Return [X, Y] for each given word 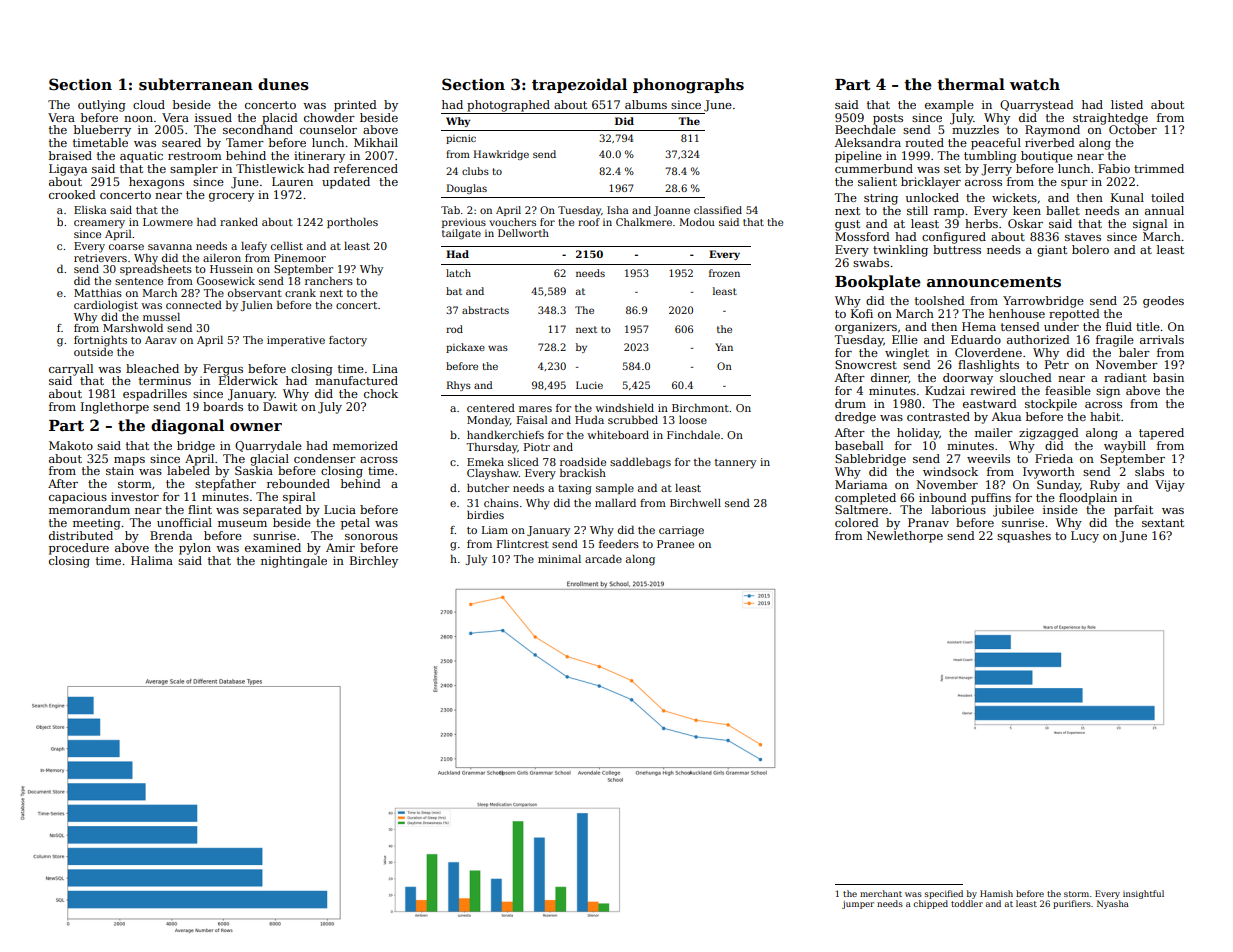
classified [718, 210]
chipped [930, 904]
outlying [102, 106]
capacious [78, 498]
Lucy [1085, 537]
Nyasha [1113, 904]
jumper [858, 905]
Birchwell [695, 503]
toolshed [940, 300]
